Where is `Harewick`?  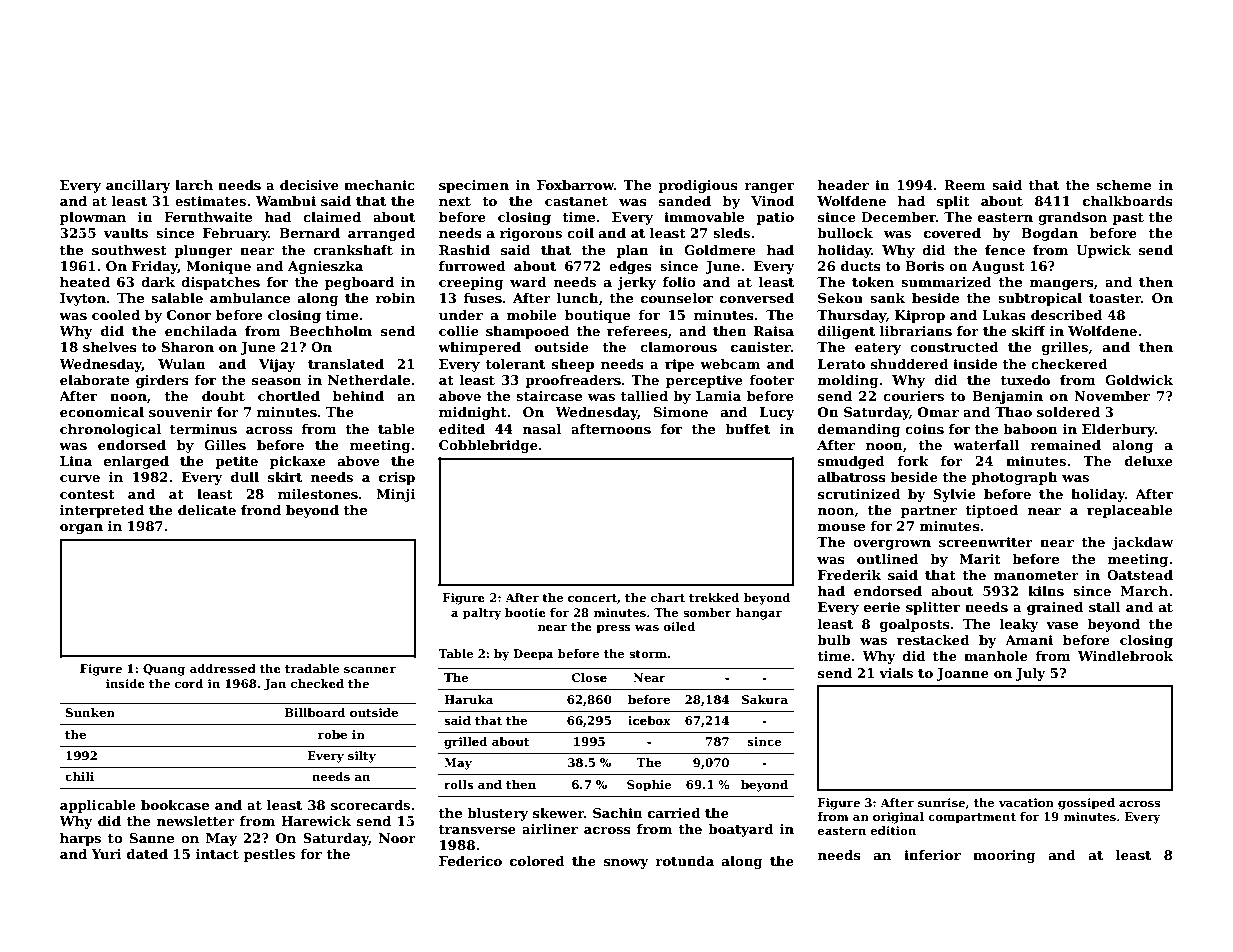
Harewick is located at coordinates (316, 821).
